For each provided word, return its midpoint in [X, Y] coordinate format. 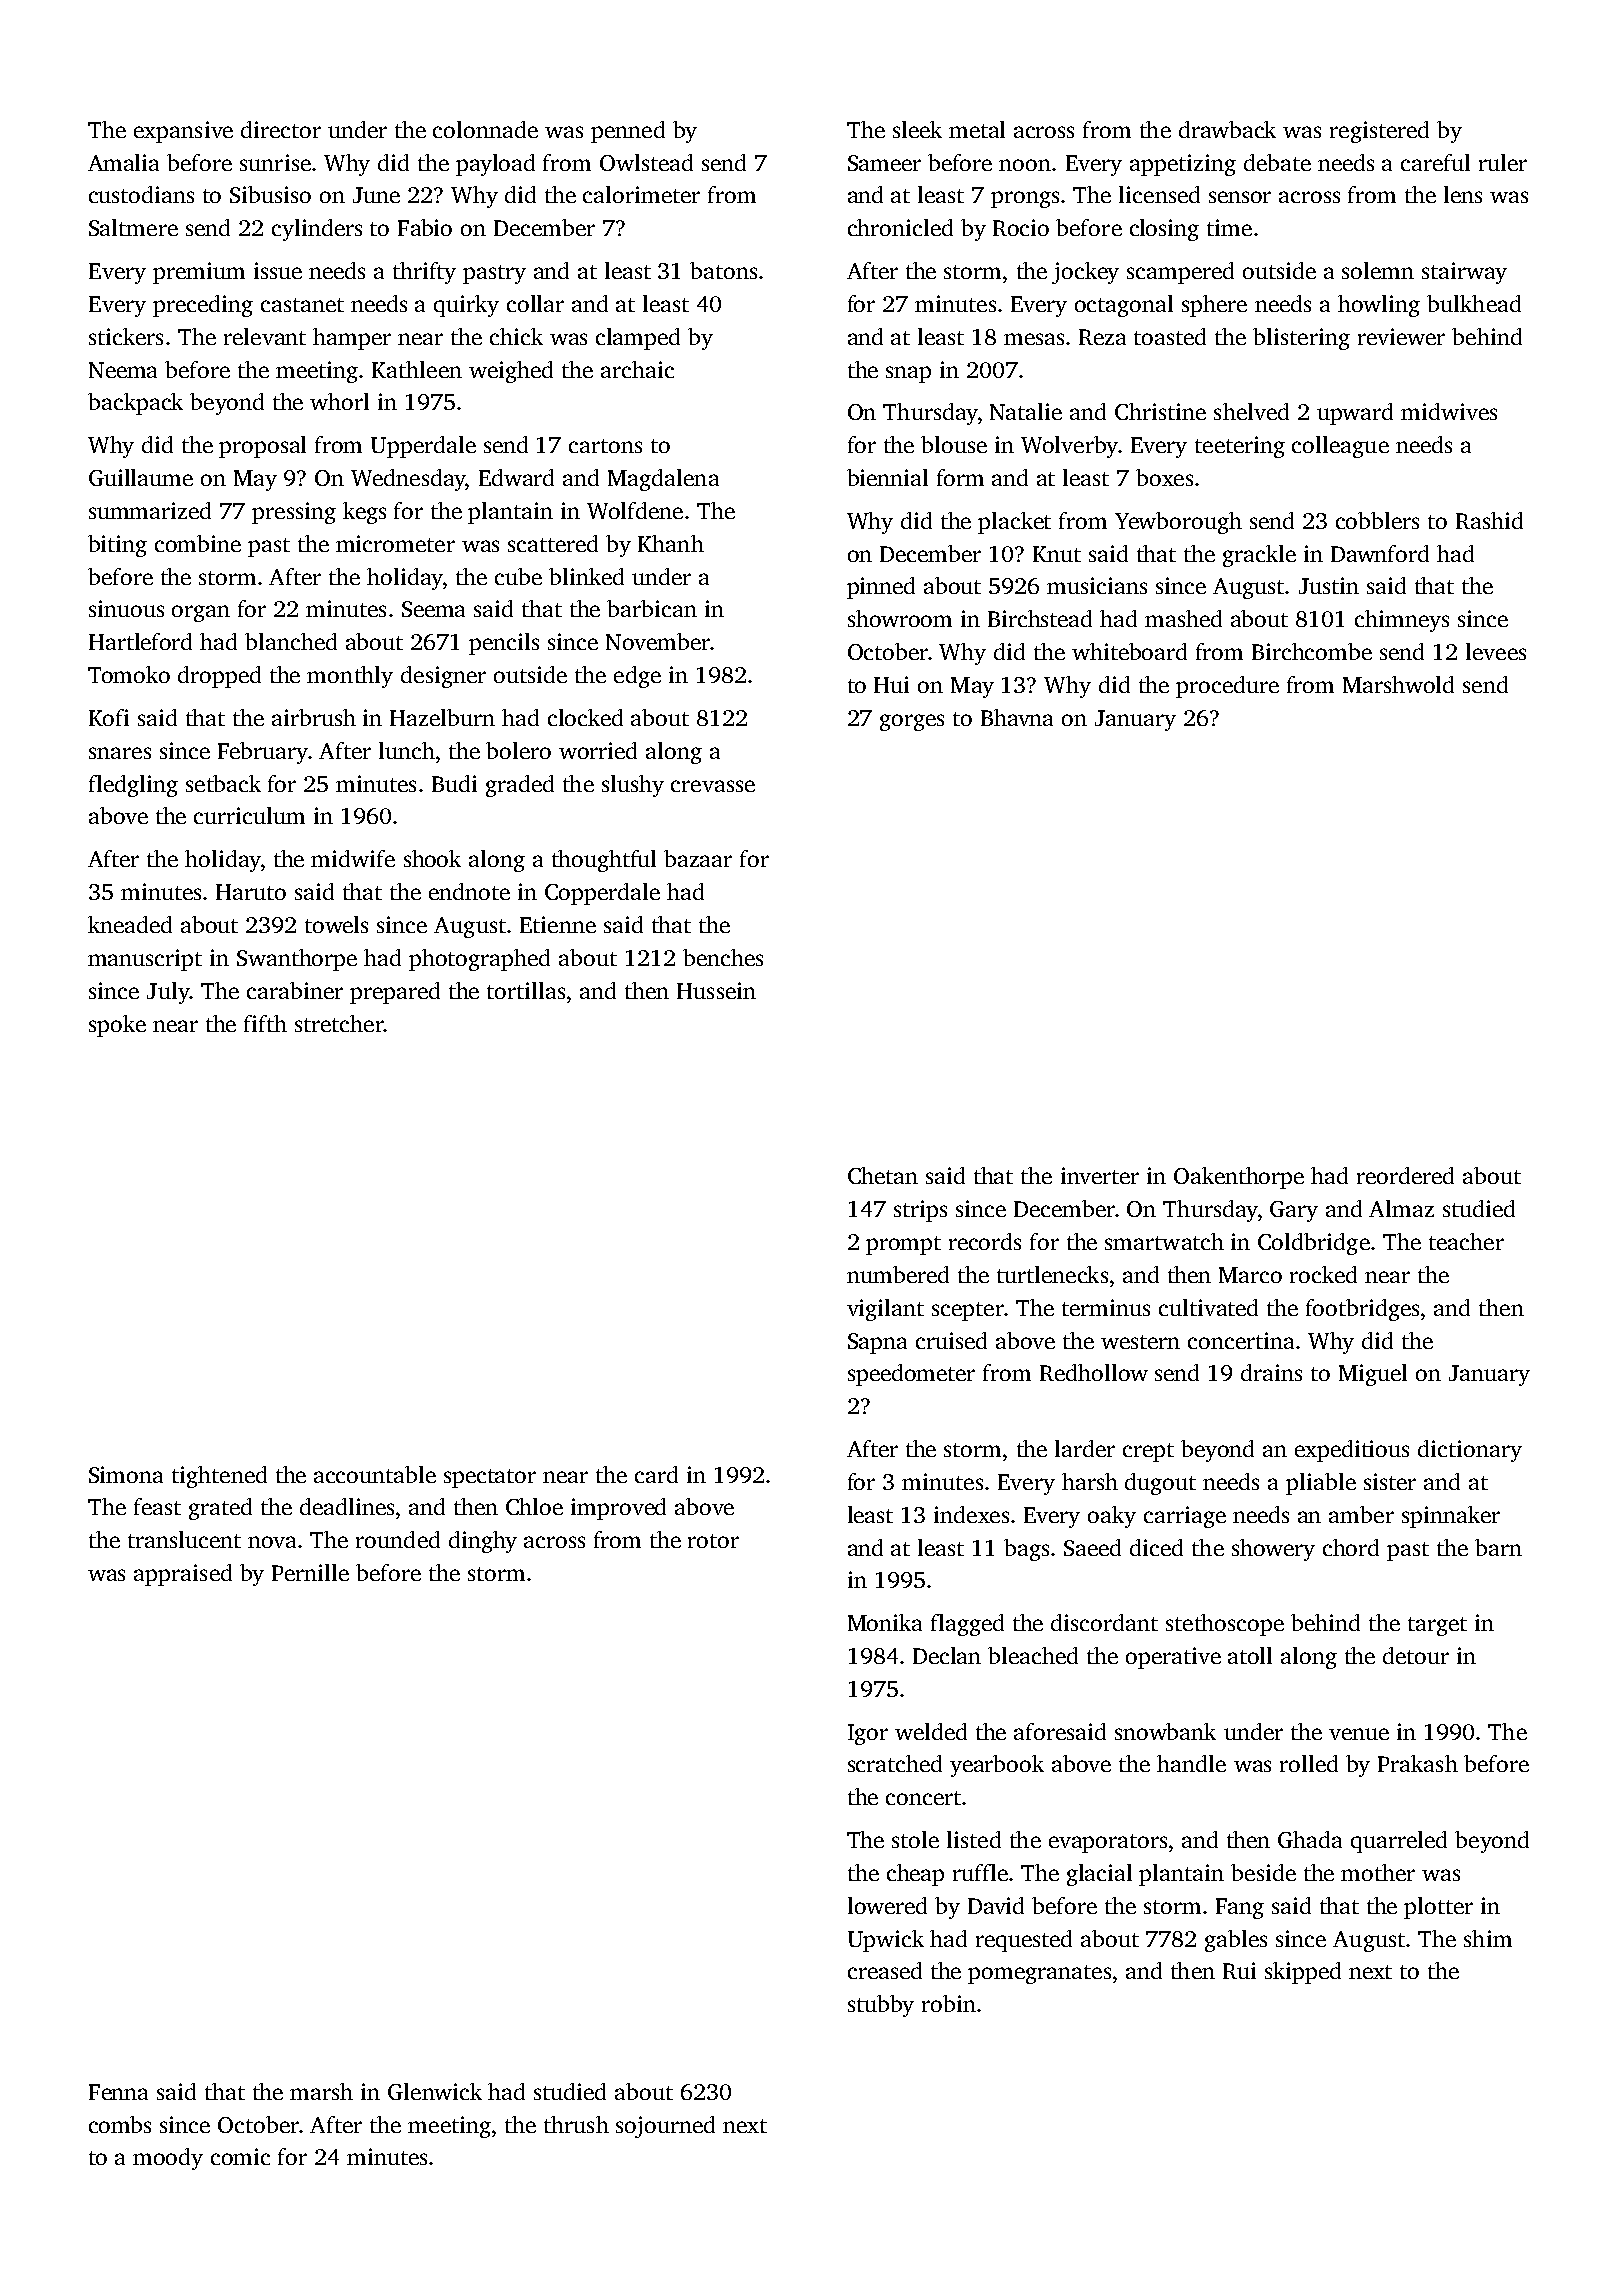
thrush [576, 2124]
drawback [1227, 129]
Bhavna [1017, 717]
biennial [887, 477]
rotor [713, 1541]
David [996, 1905]
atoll [1250, 1655]
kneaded [130, 924]
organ [201, 613]
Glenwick [435, 2091]
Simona [126, 1474]
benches [723, 957]
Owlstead [646, 162]
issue [278, 270]
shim [1488, 1938]
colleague [1340, 447]
